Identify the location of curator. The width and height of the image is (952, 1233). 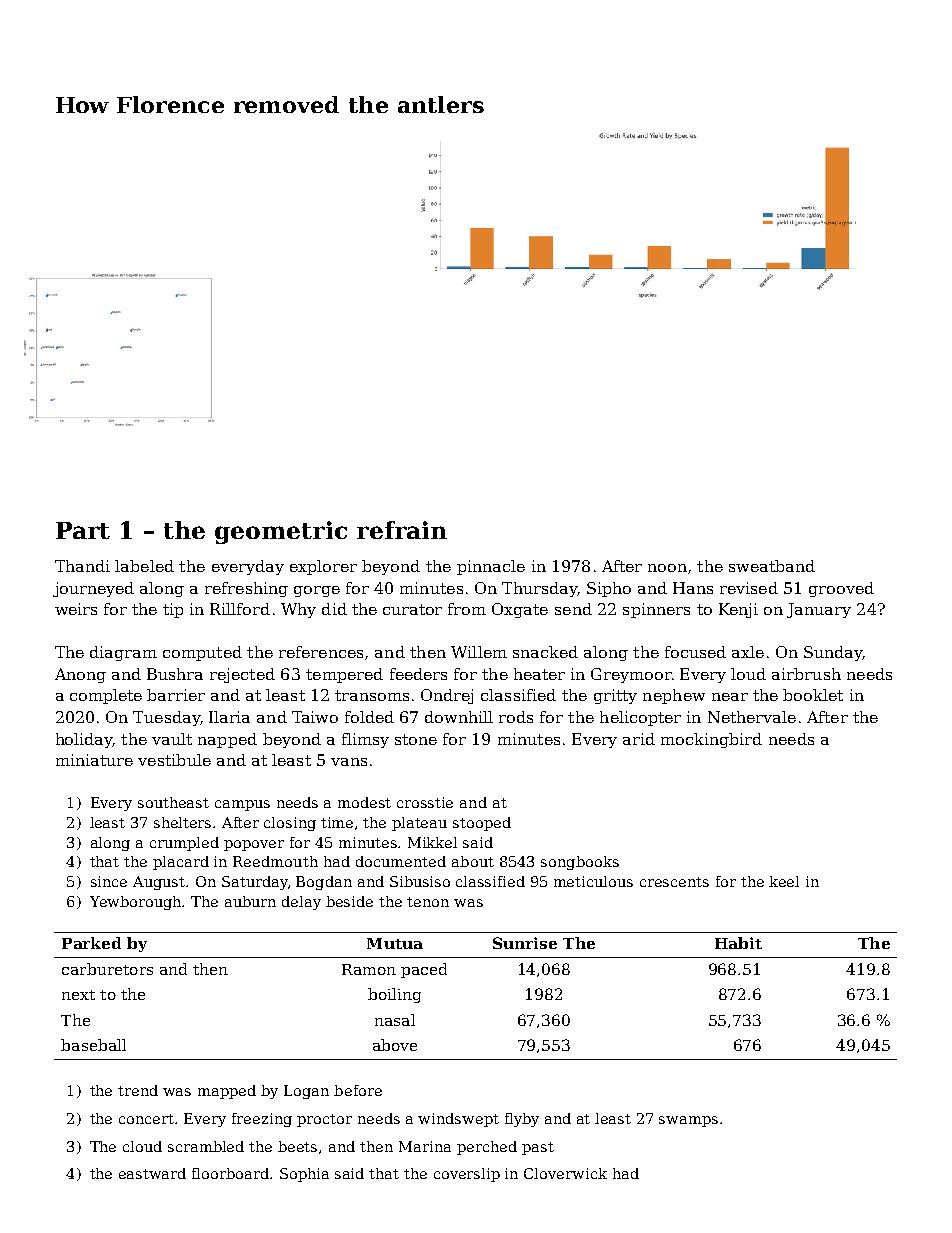
(412, 609).
